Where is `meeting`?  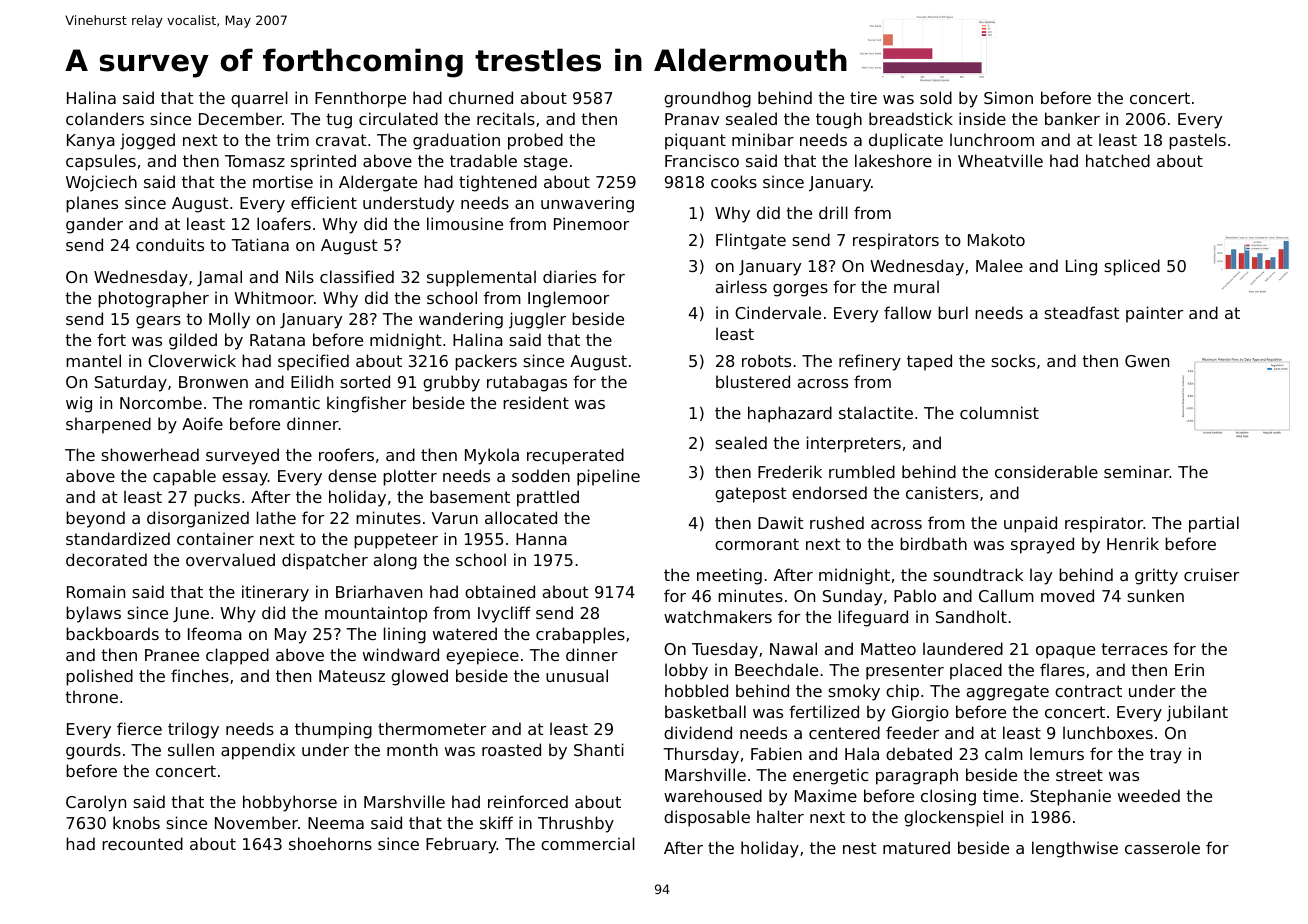
meeting is located at coordinates (729, 576).
